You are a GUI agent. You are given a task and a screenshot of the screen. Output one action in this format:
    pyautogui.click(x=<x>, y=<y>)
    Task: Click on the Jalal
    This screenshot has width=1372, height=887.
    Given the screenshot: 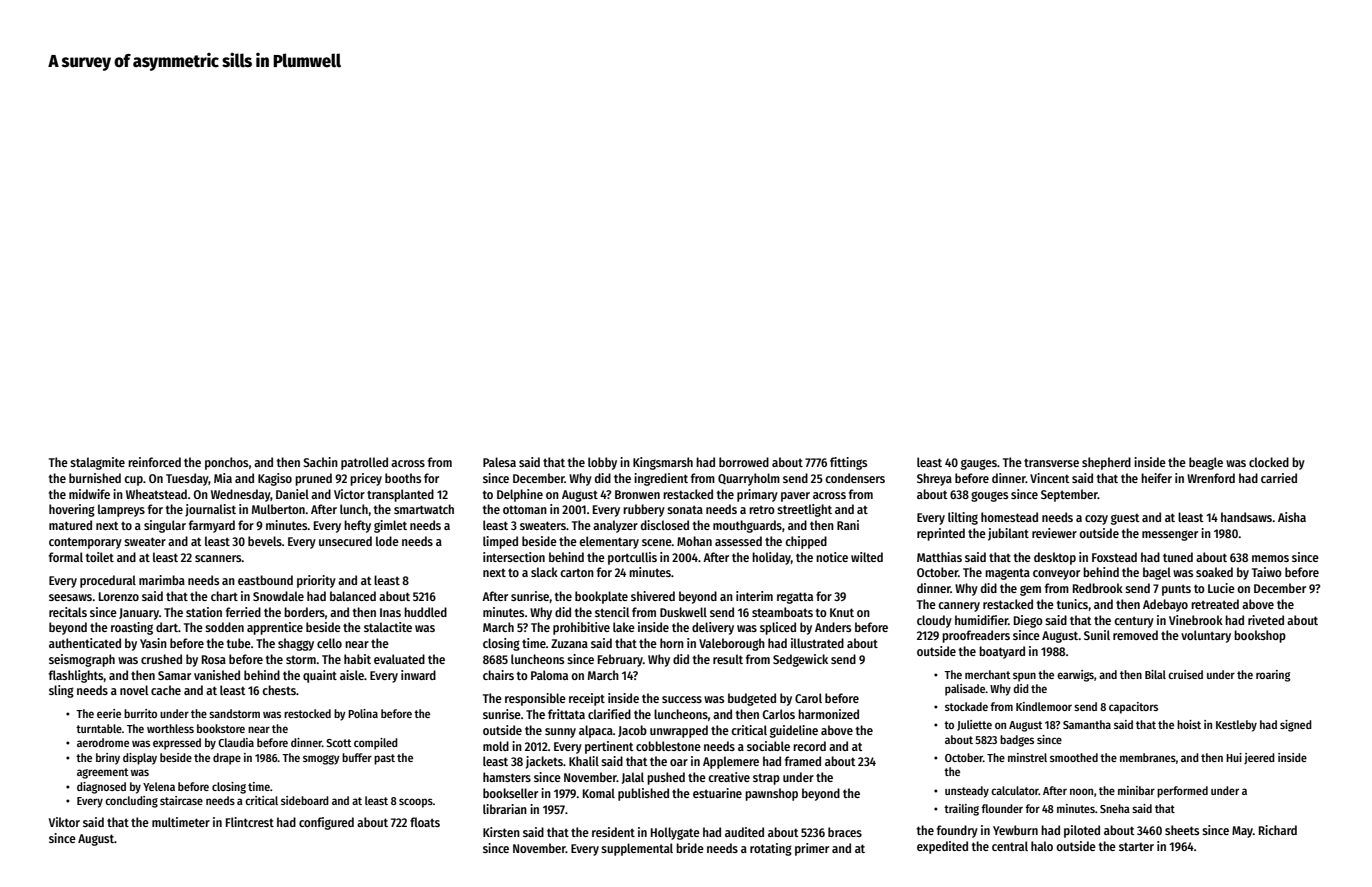 What is the action you would take?
    pyautogui.click(x=632, y=778)
